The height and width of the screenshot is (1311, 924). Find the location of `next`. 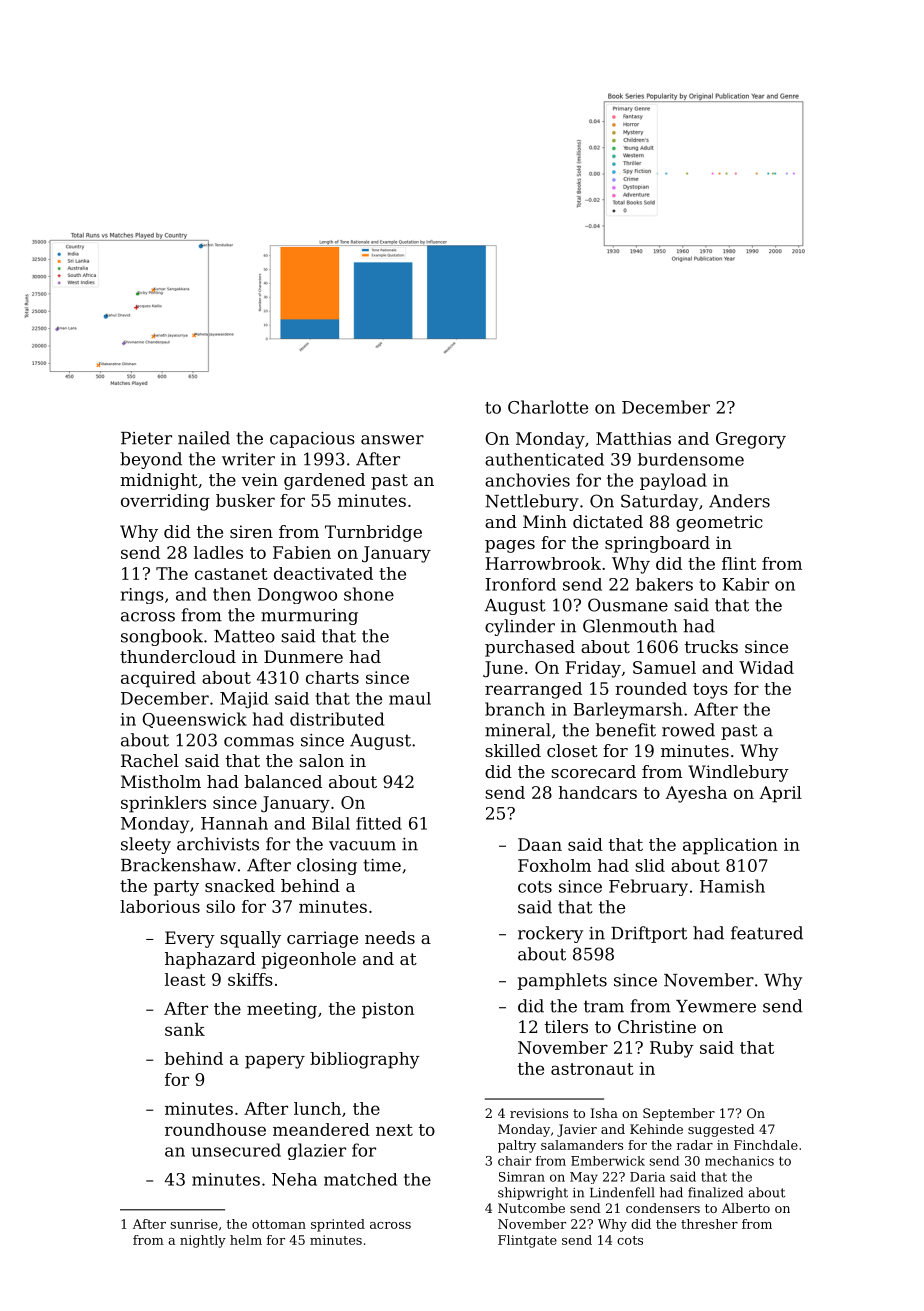

next is located at coordinates (394, 1130).
